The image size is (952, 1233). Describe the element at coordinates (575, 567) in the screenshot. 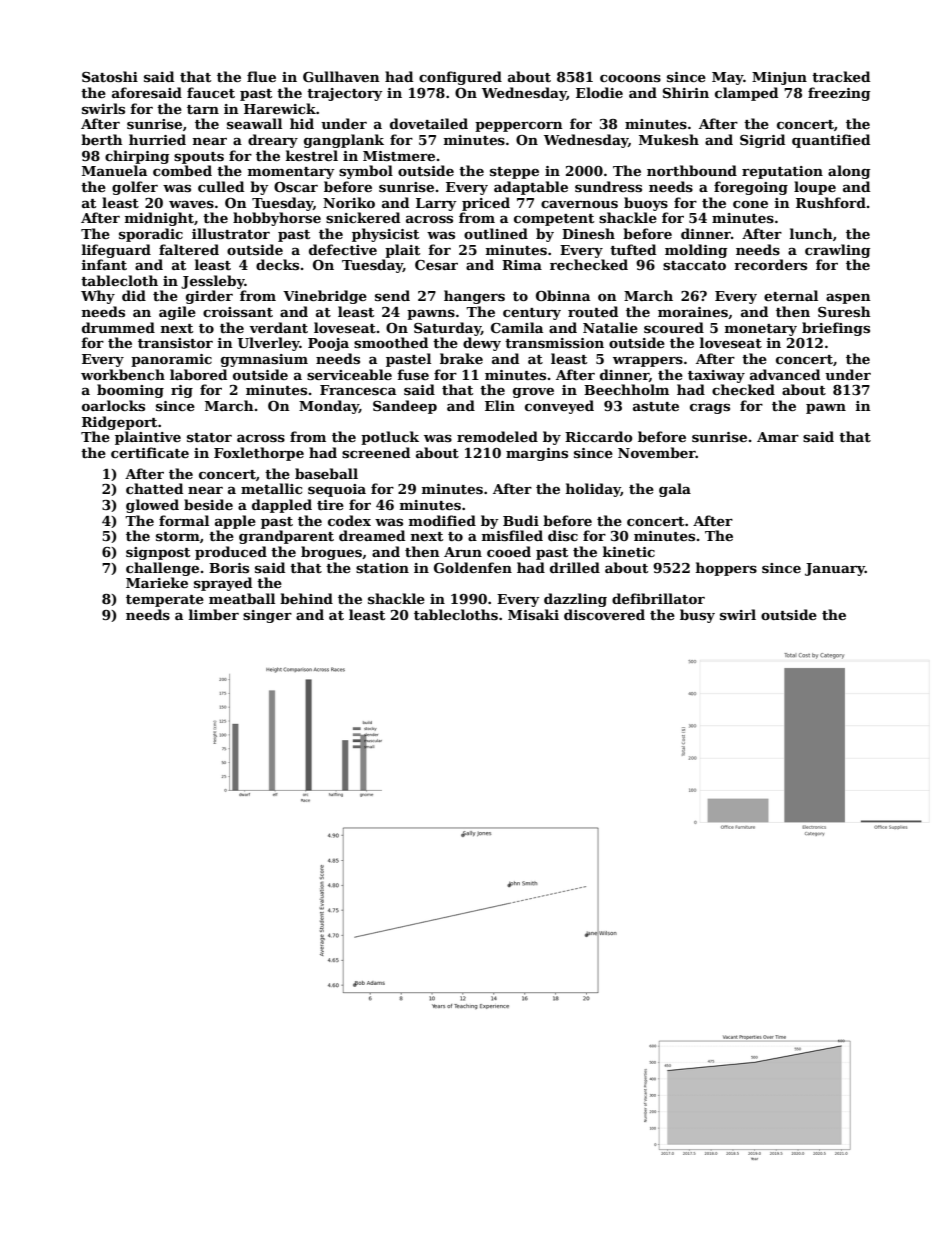

I see `drilled` at that location.
